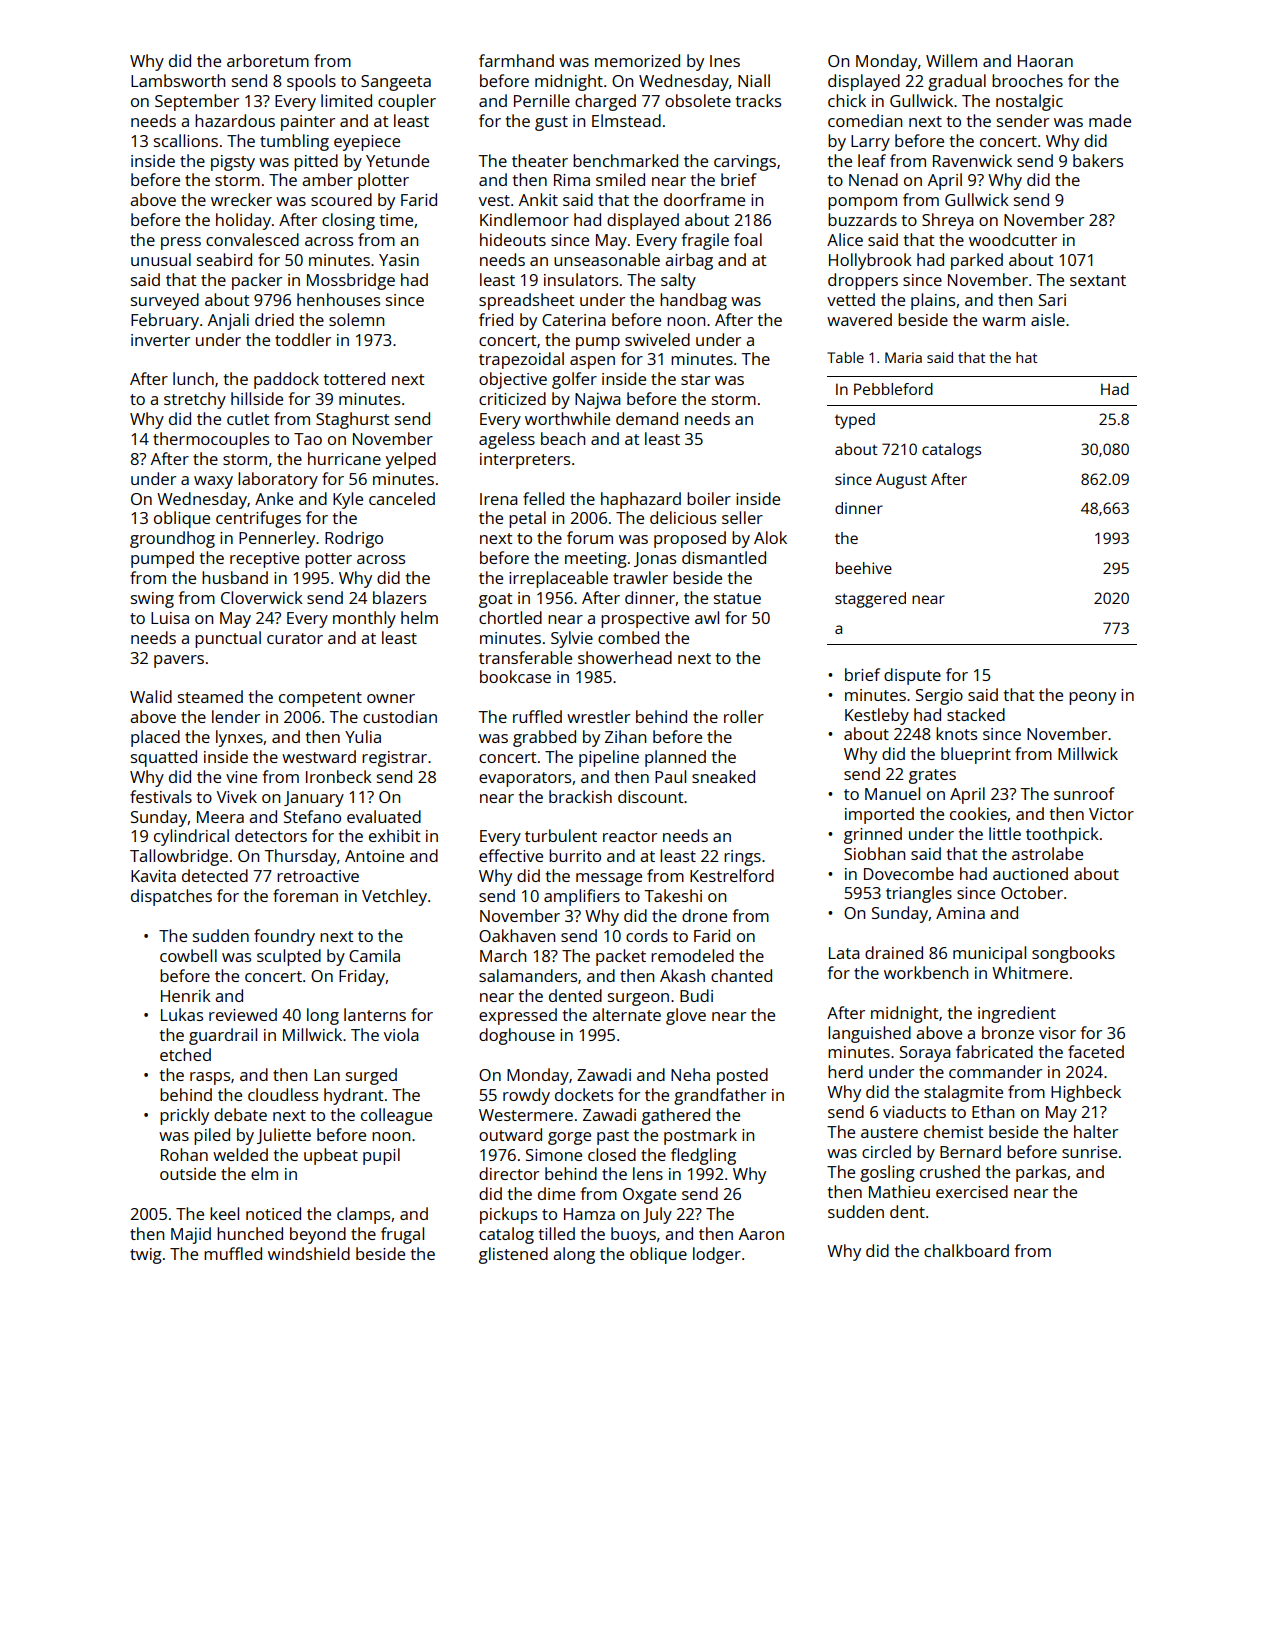 This document has width=1267, height=1640. Describe the element at coordinates (598, 716) in the document. I see `wrestler` at that location.
